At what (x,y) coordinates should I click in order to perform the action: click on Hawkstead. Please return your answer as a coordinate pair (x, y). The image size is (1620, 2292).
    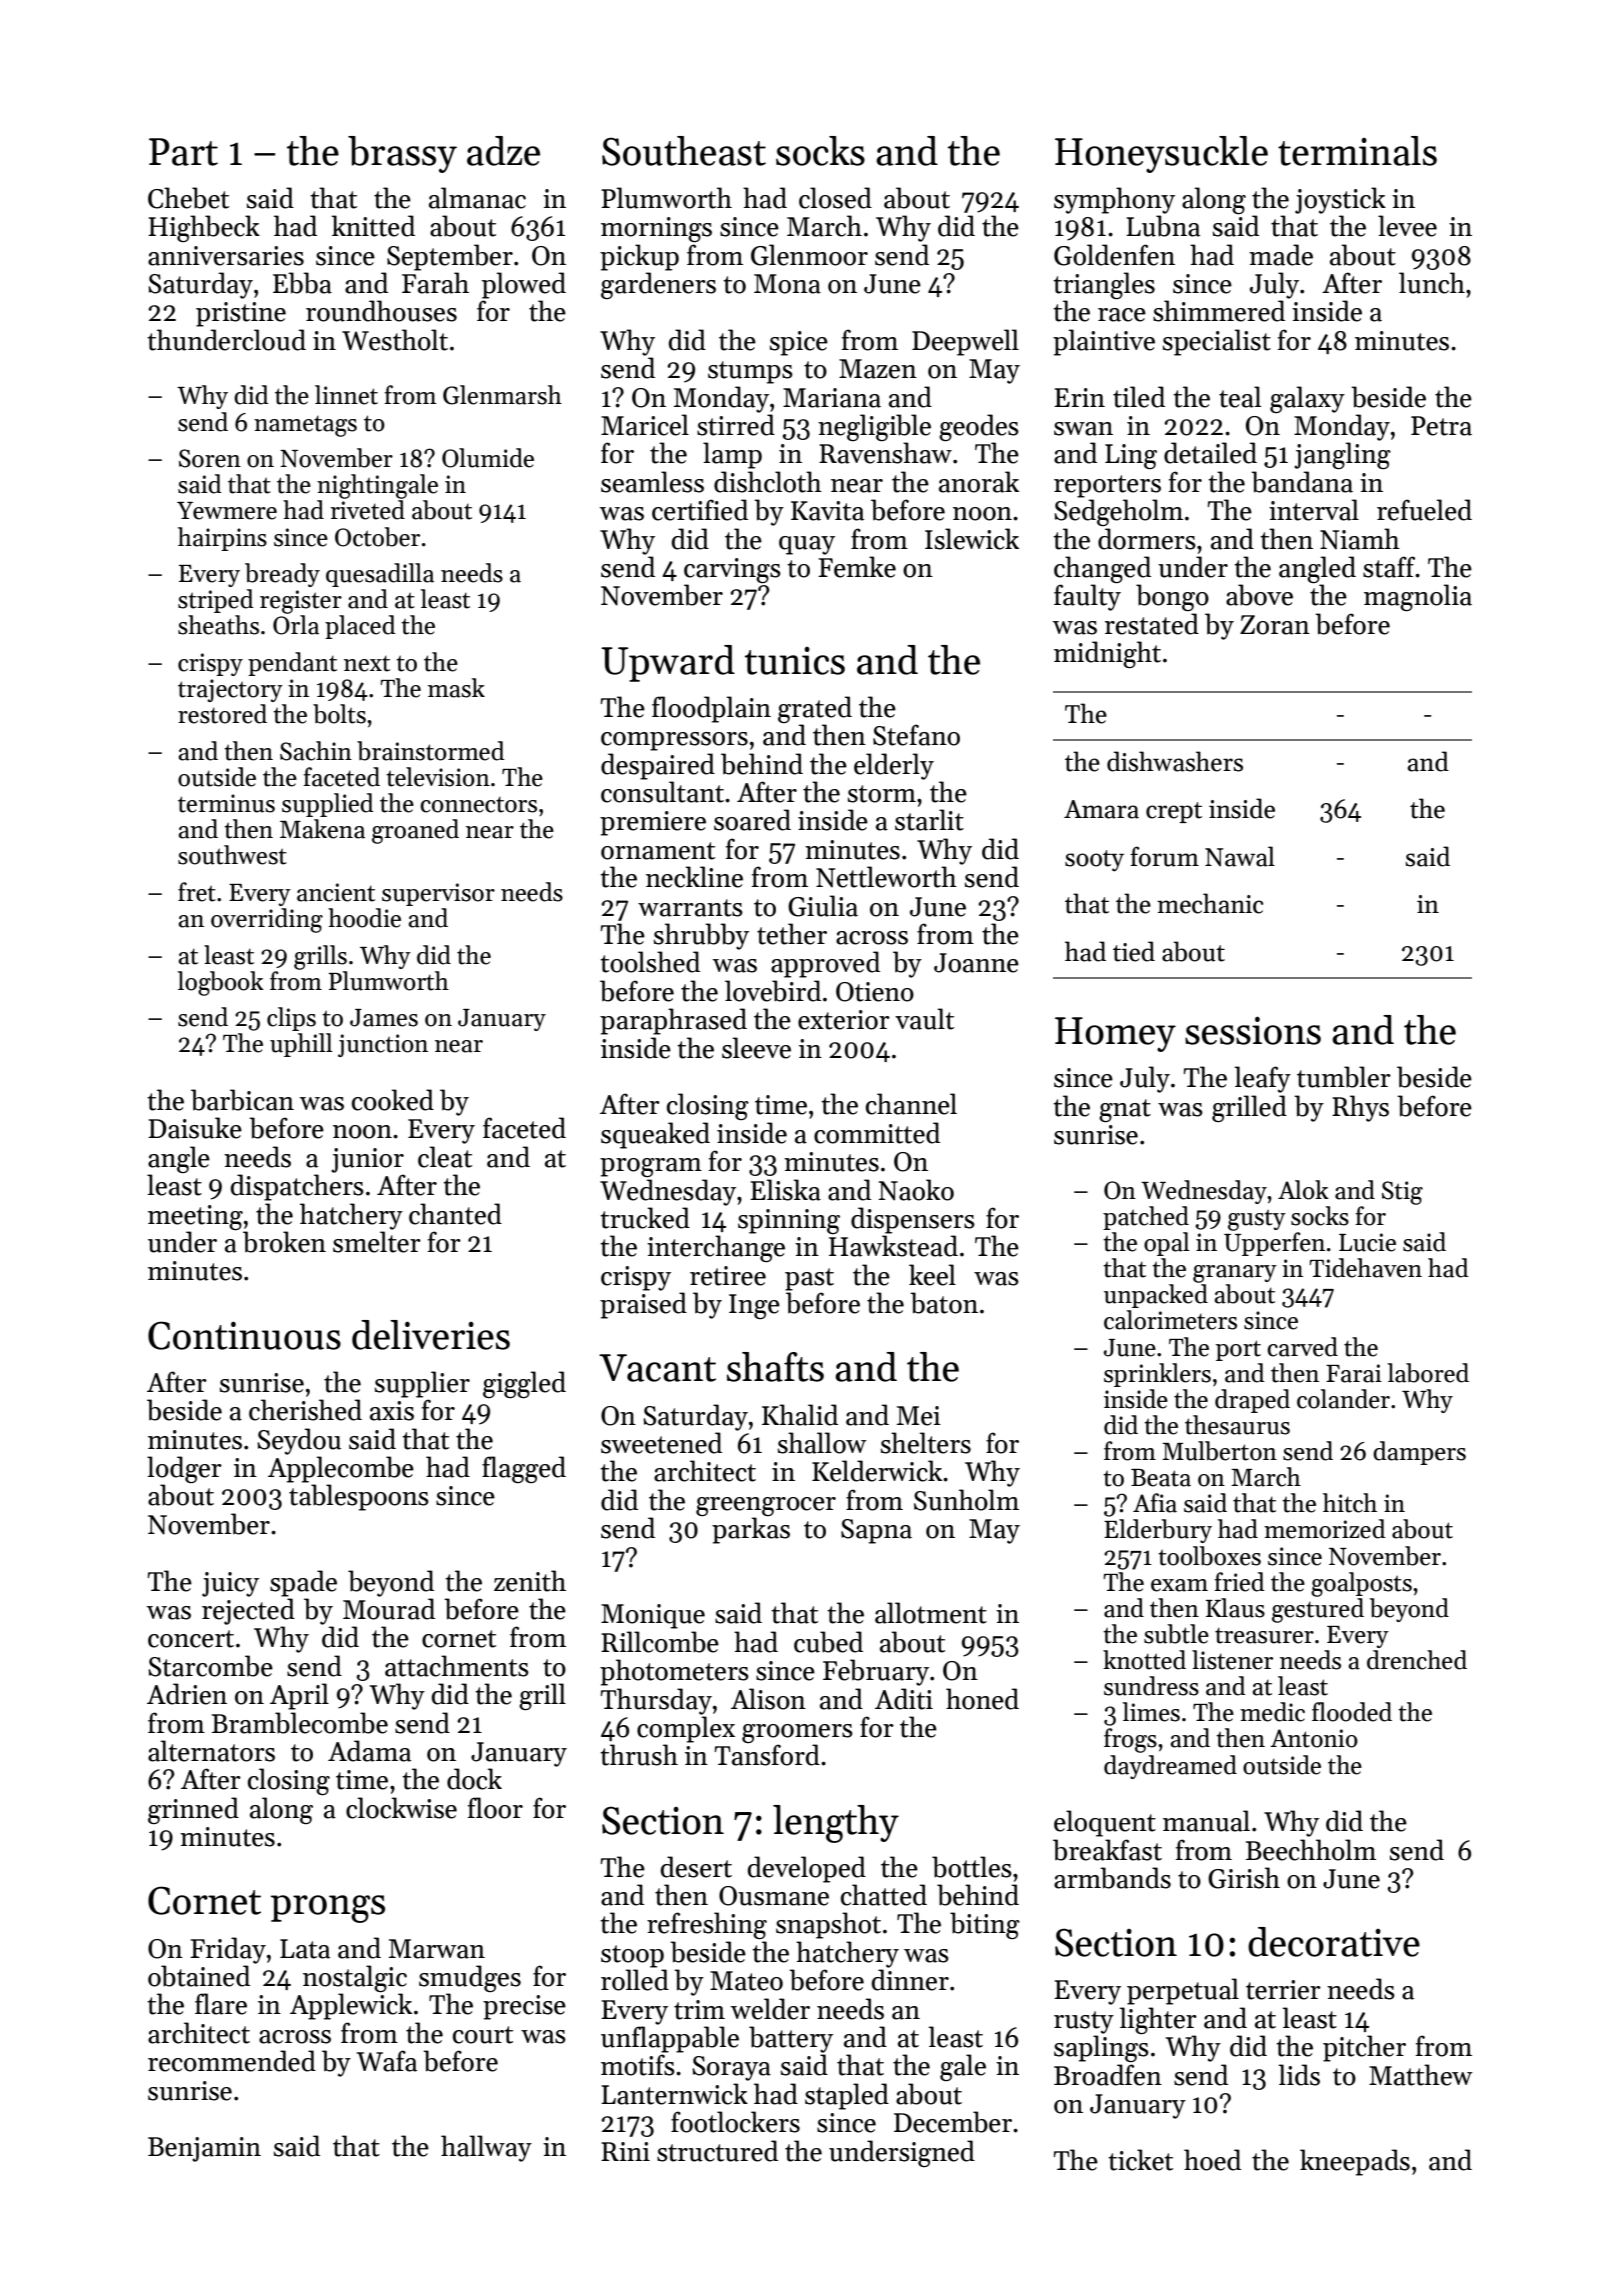
    Looking at the image, I should click on (893, 1246).
